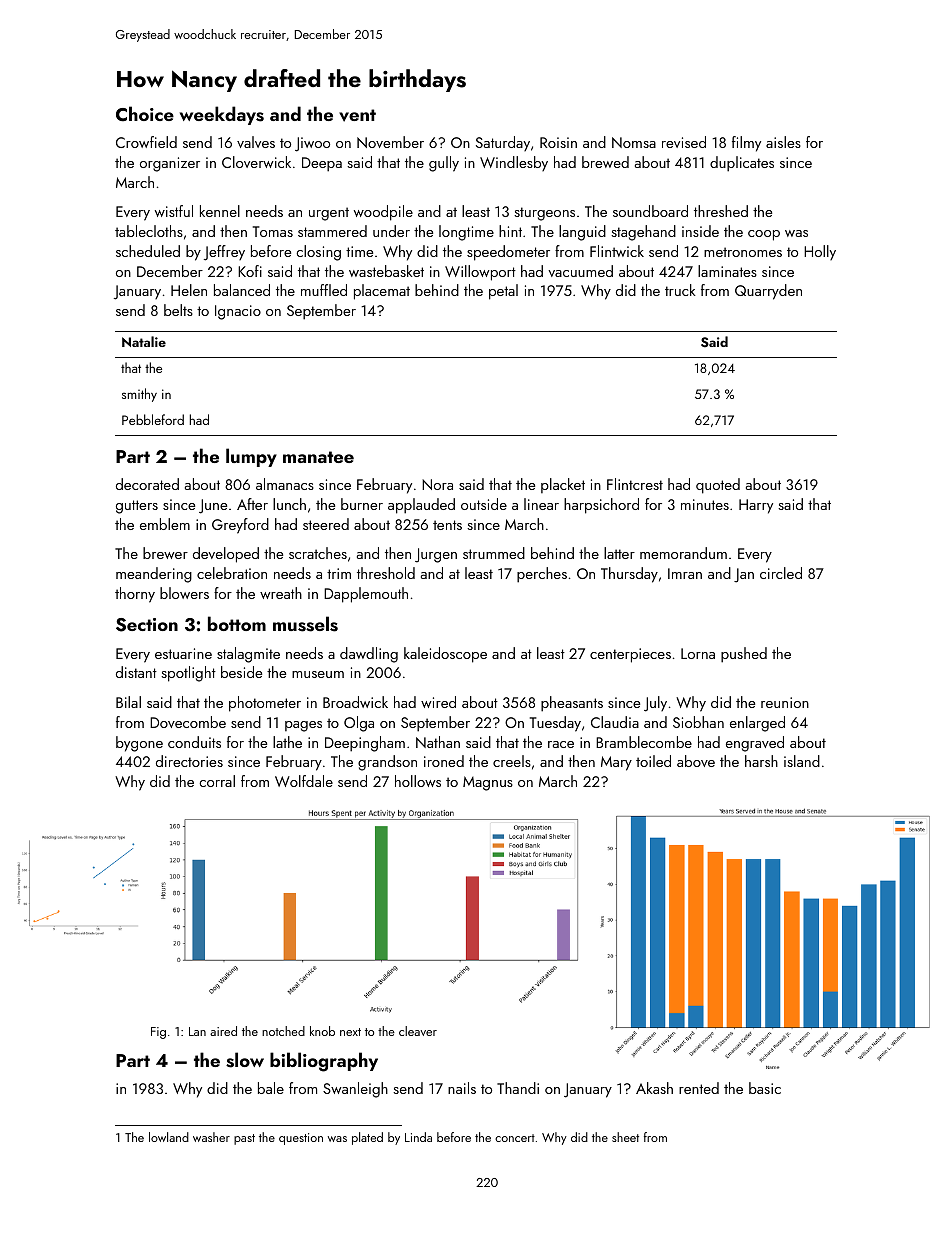 This screenshot has width=952, height=1233. What do you see at coordinates (144, 341) in the screenshot?
I see `Natalie` at bounding box center [144, 341].
